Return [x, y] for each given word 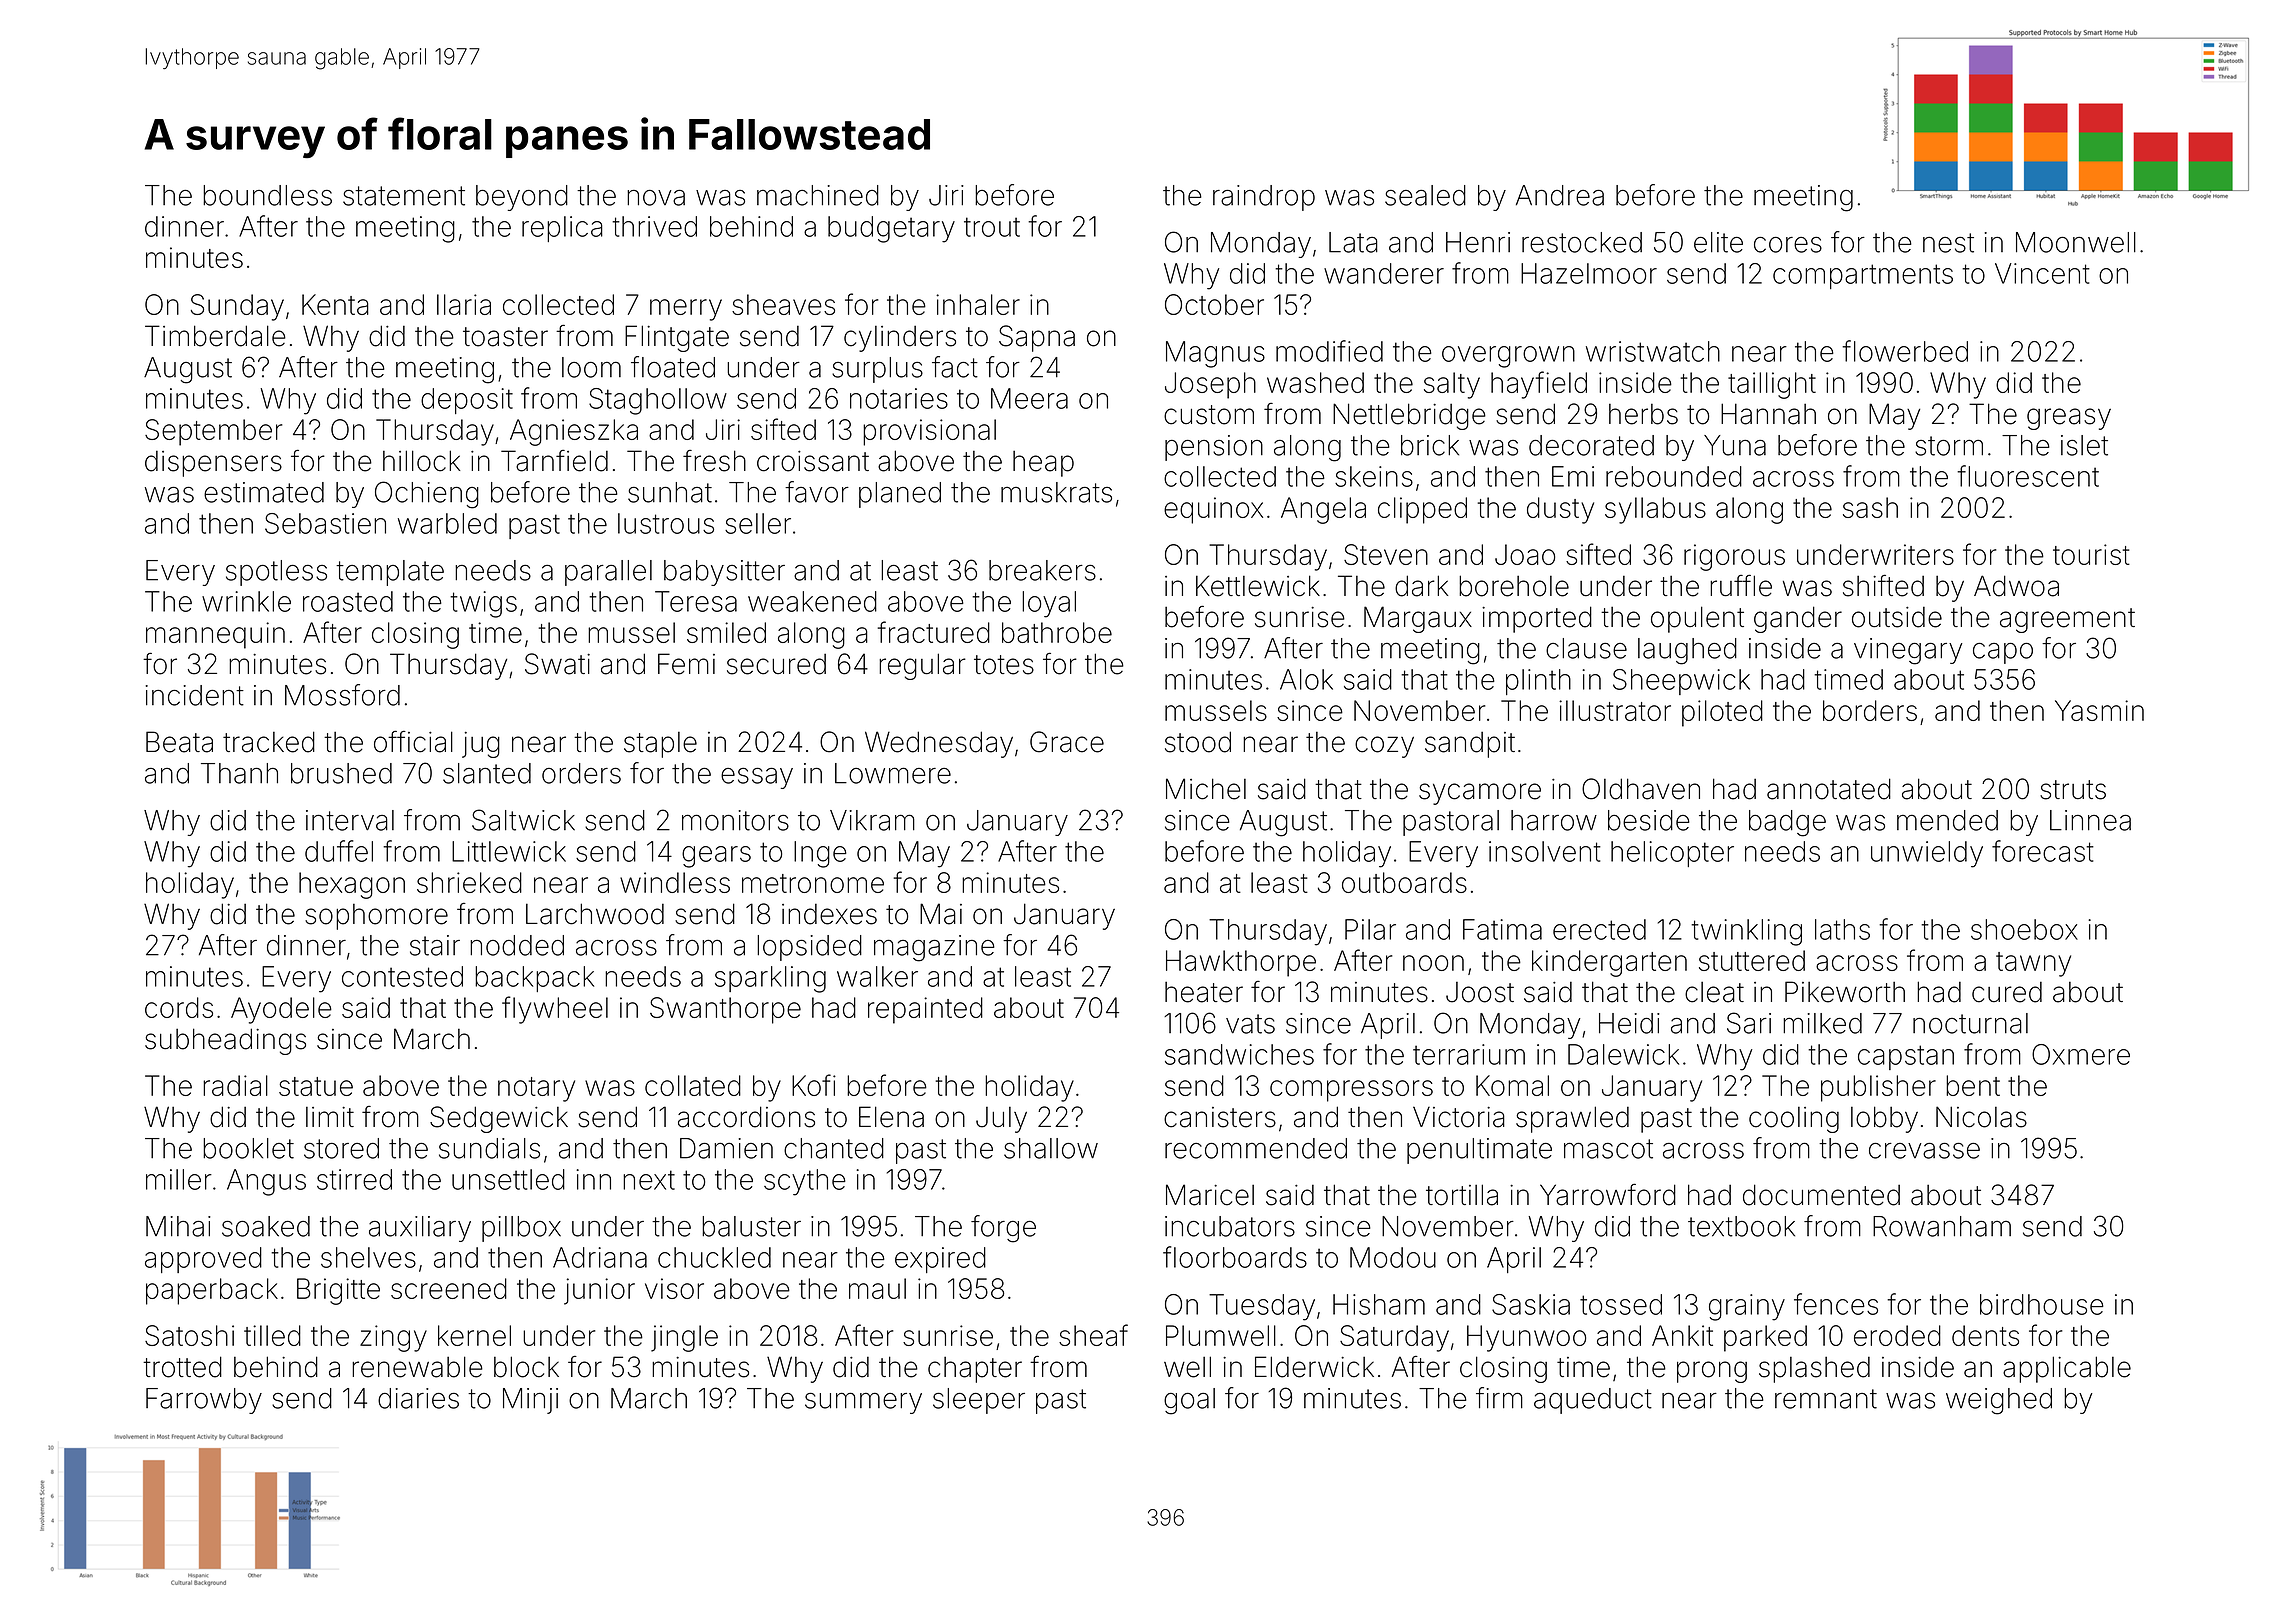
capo [2003, 653]
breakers [1042, 570]
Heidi [1629, 1023]
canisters [1220, 1117]
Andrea [1560, 195]
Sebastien [325, 523]
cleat [1714, 992]
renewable [417, 1367]
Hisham [1379, 1304]
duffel [339, 851]
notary [536, 1089]
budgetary [891, 229]
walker [877, 976]
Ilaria [464, 304]
